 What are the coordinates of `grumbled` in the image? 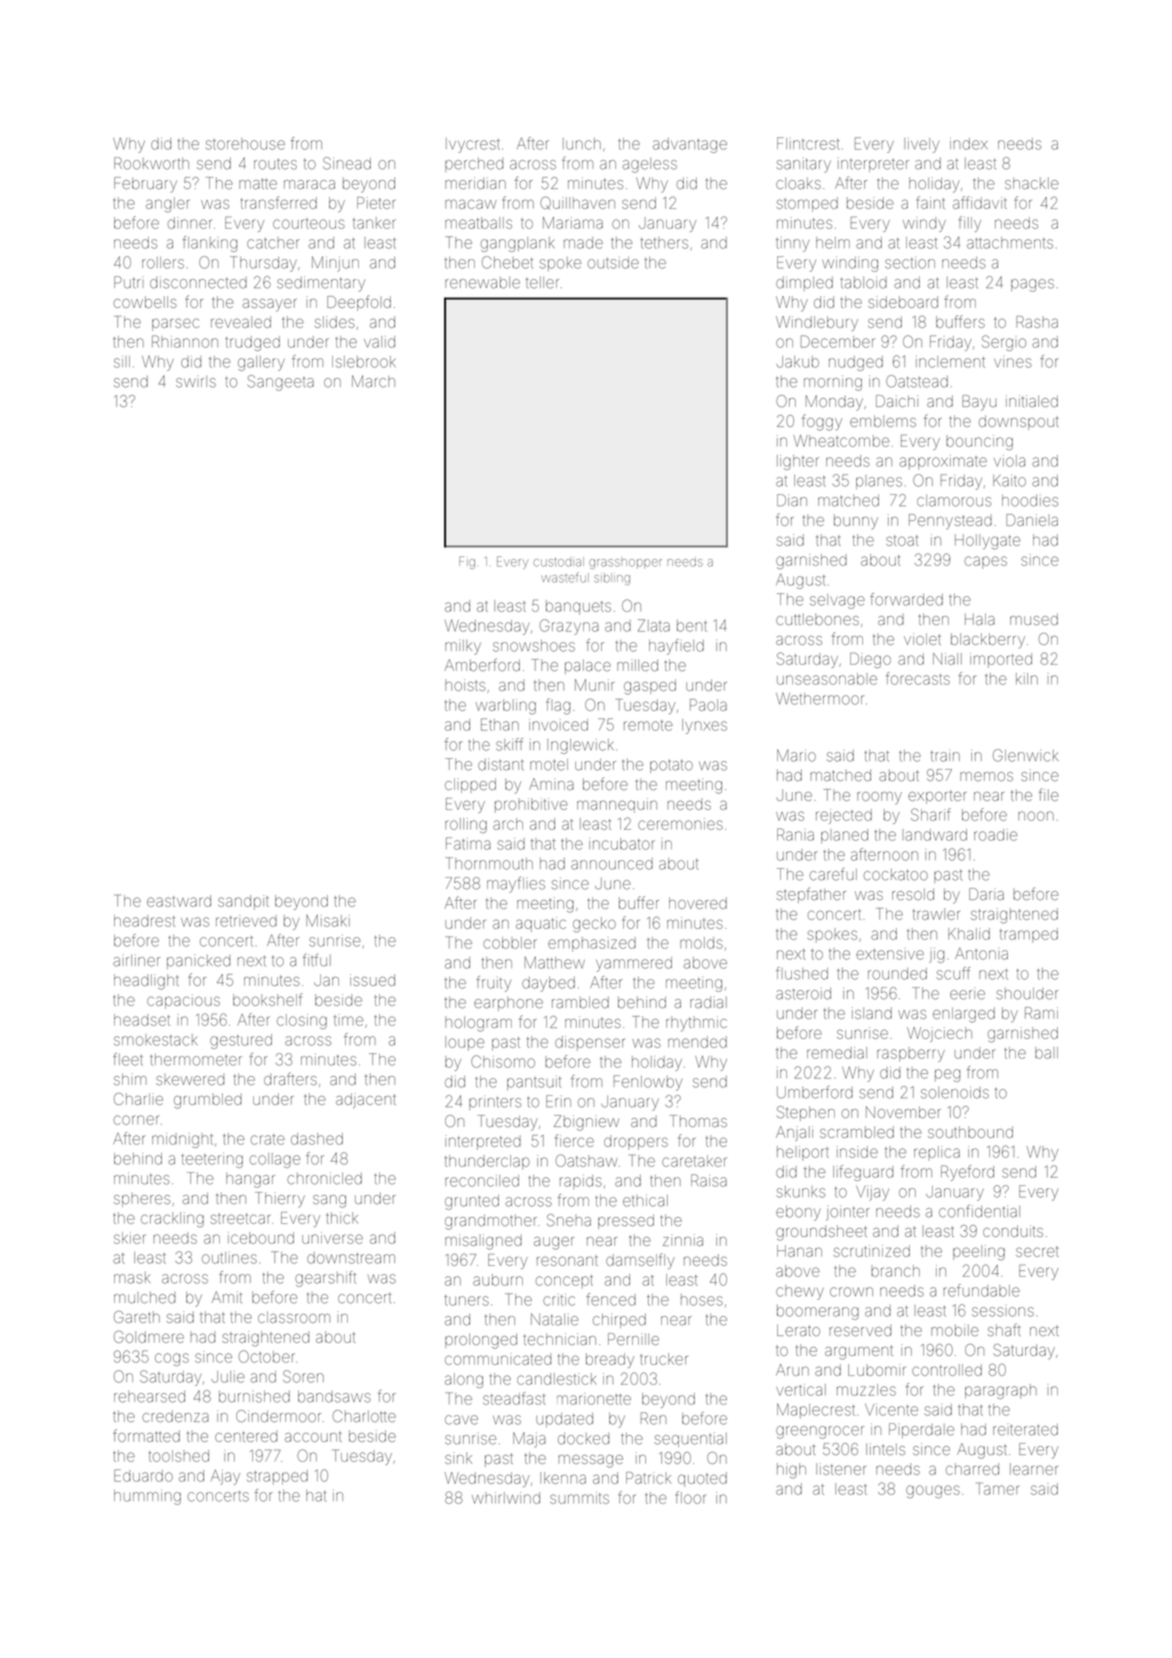 It's located at (208, 1101).
